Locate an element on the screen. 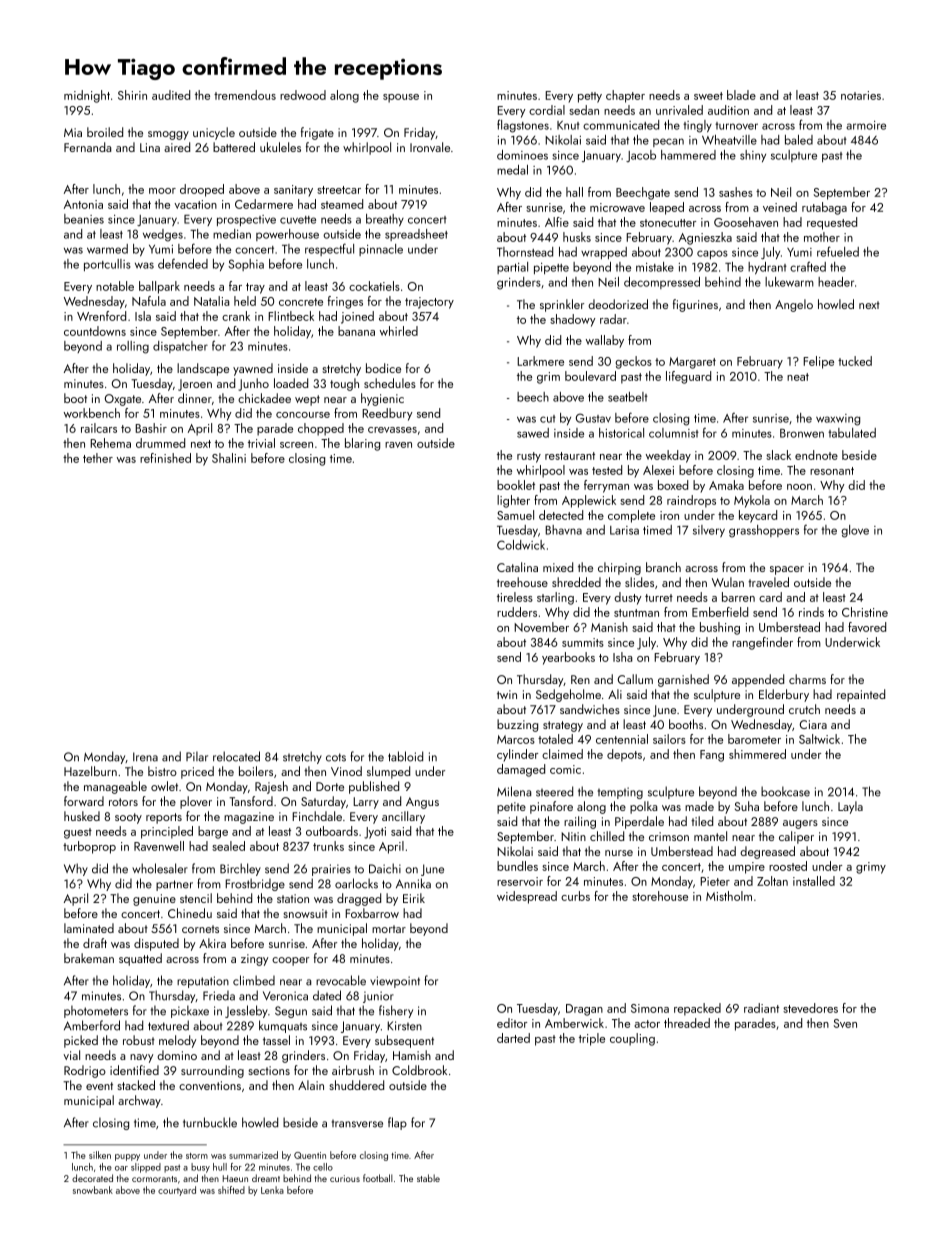 The image size is (952, 1233). Rodrigo is located at coordinates (85, 1071).
